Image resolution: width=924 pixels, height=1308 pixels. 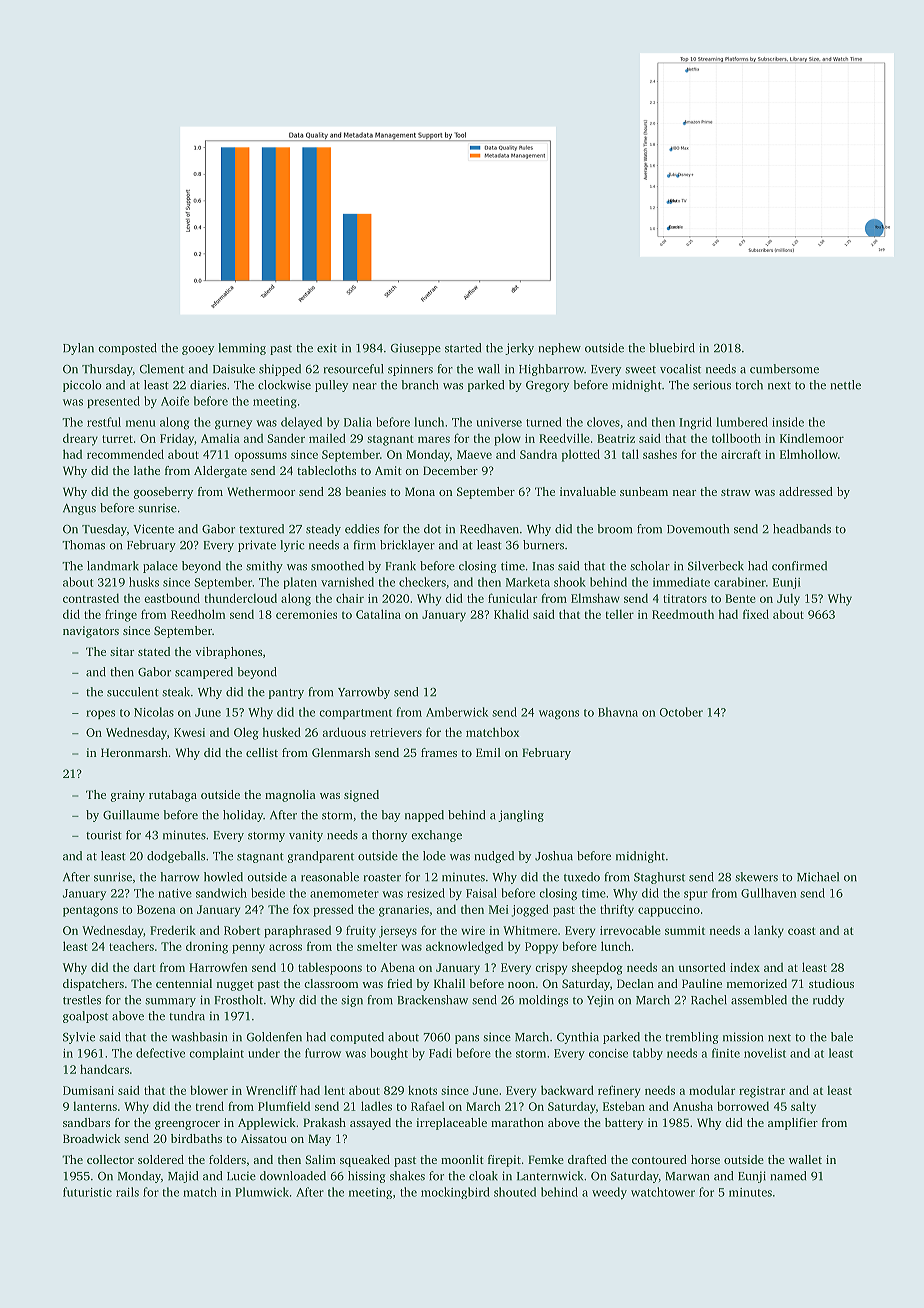 What do you see at coordinates (365, 491) in the screenshot?
I see `beanies` at bounding box center [365, 491].
